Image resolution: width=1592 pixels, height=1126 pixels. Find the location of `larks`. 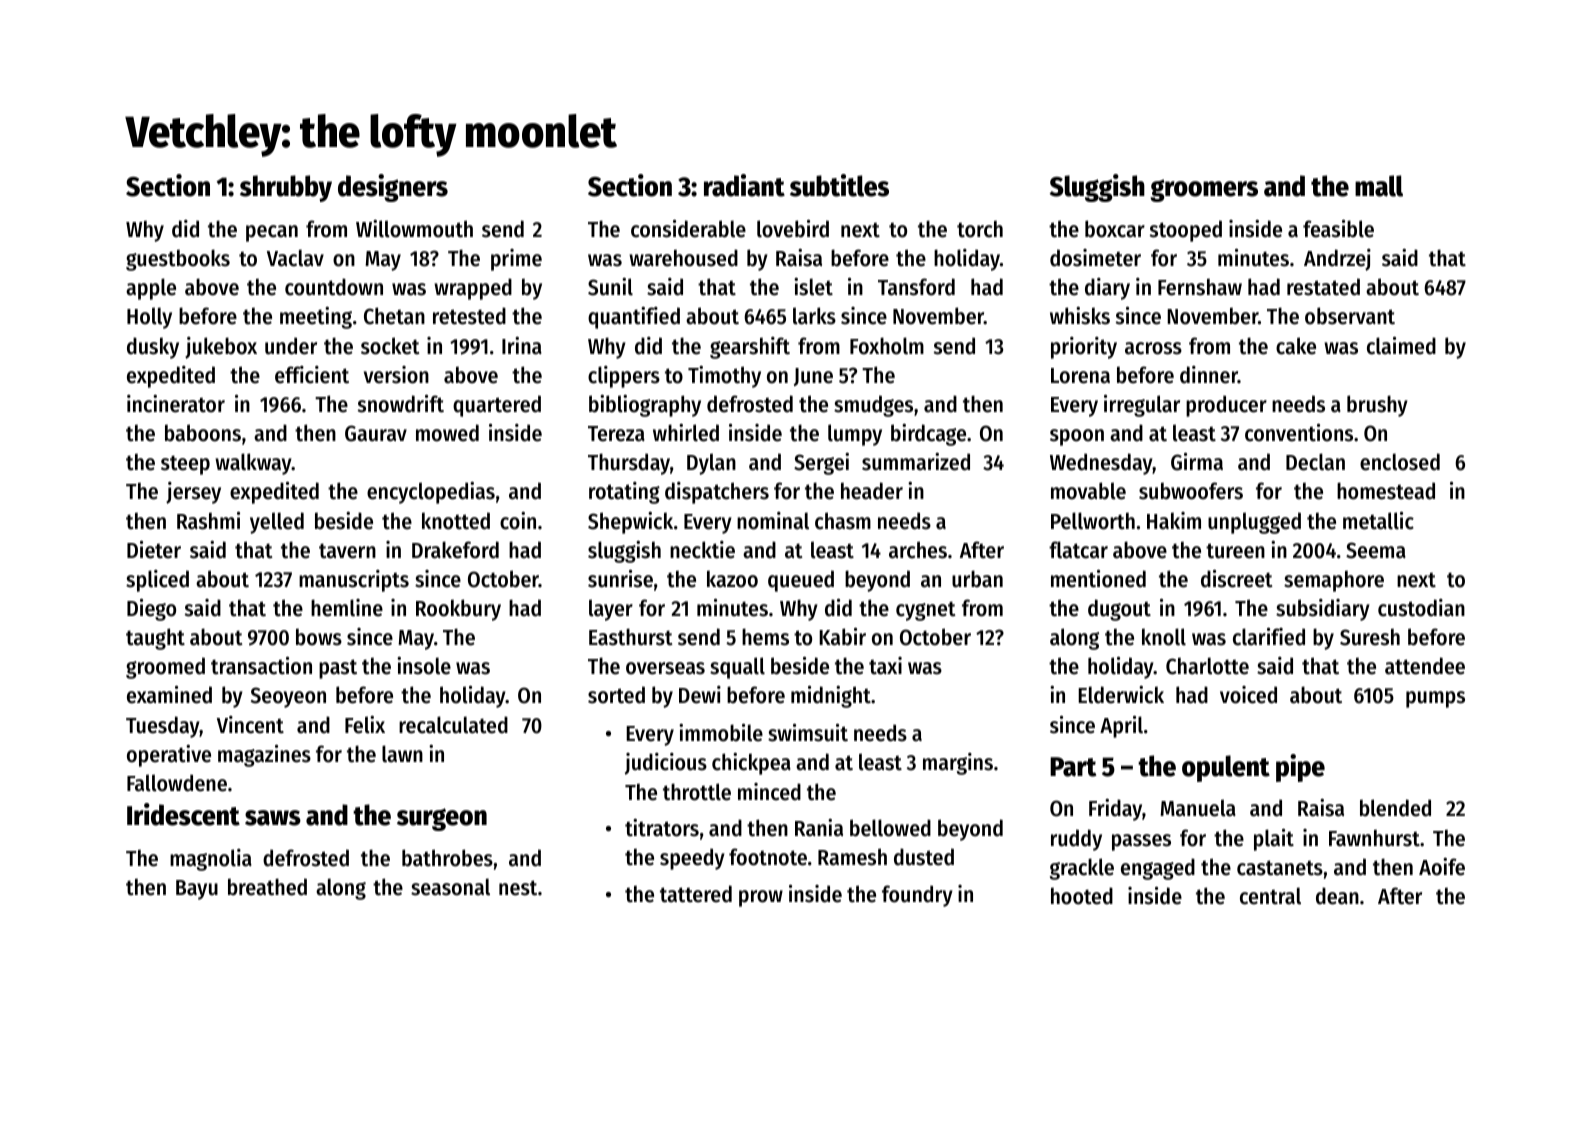

larks is located at coordinates (814, 316).
